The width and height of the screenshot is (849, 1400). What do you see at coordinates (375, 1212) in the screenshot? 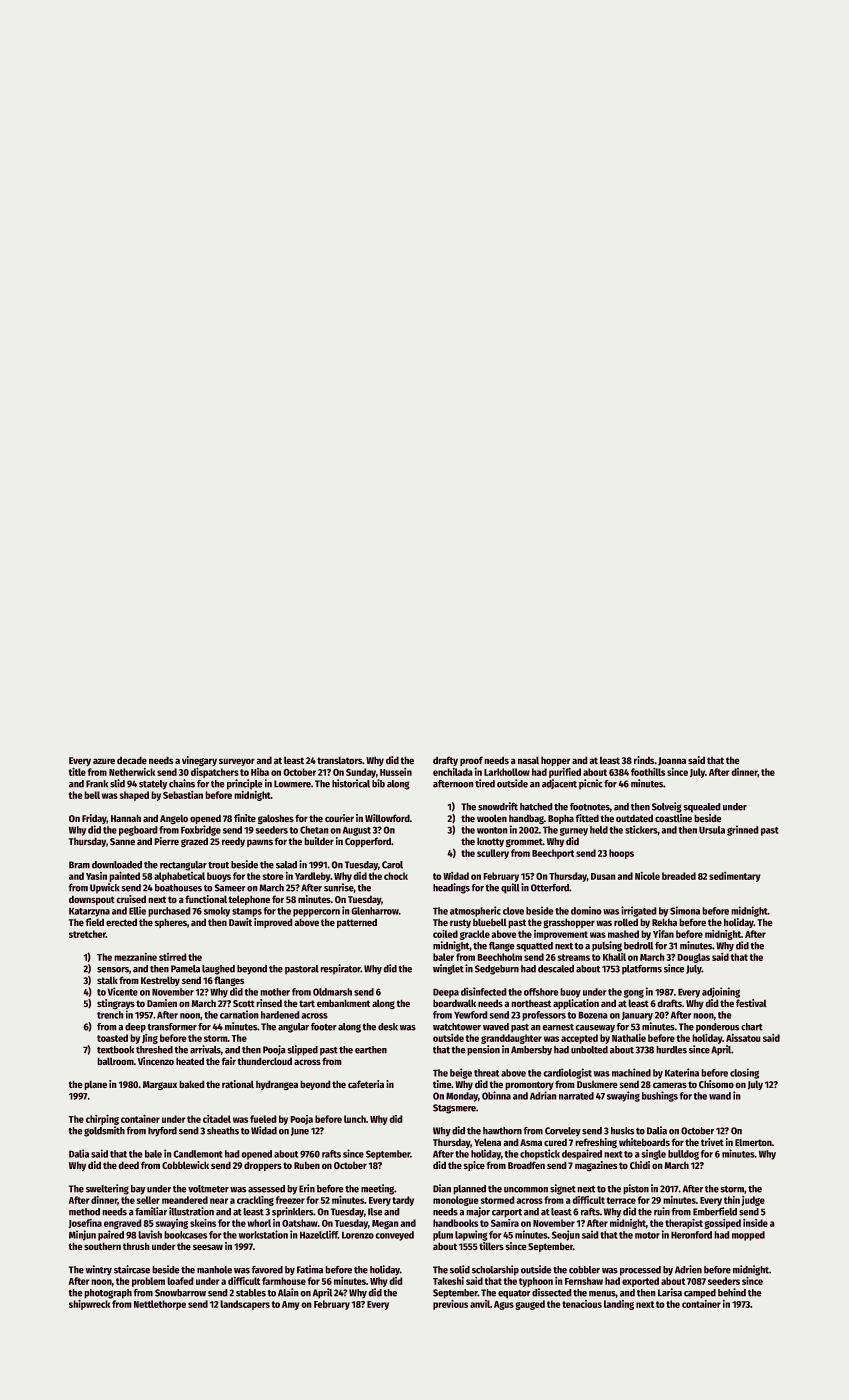
I see `Ilse` at bounding box center [375, 1212].
